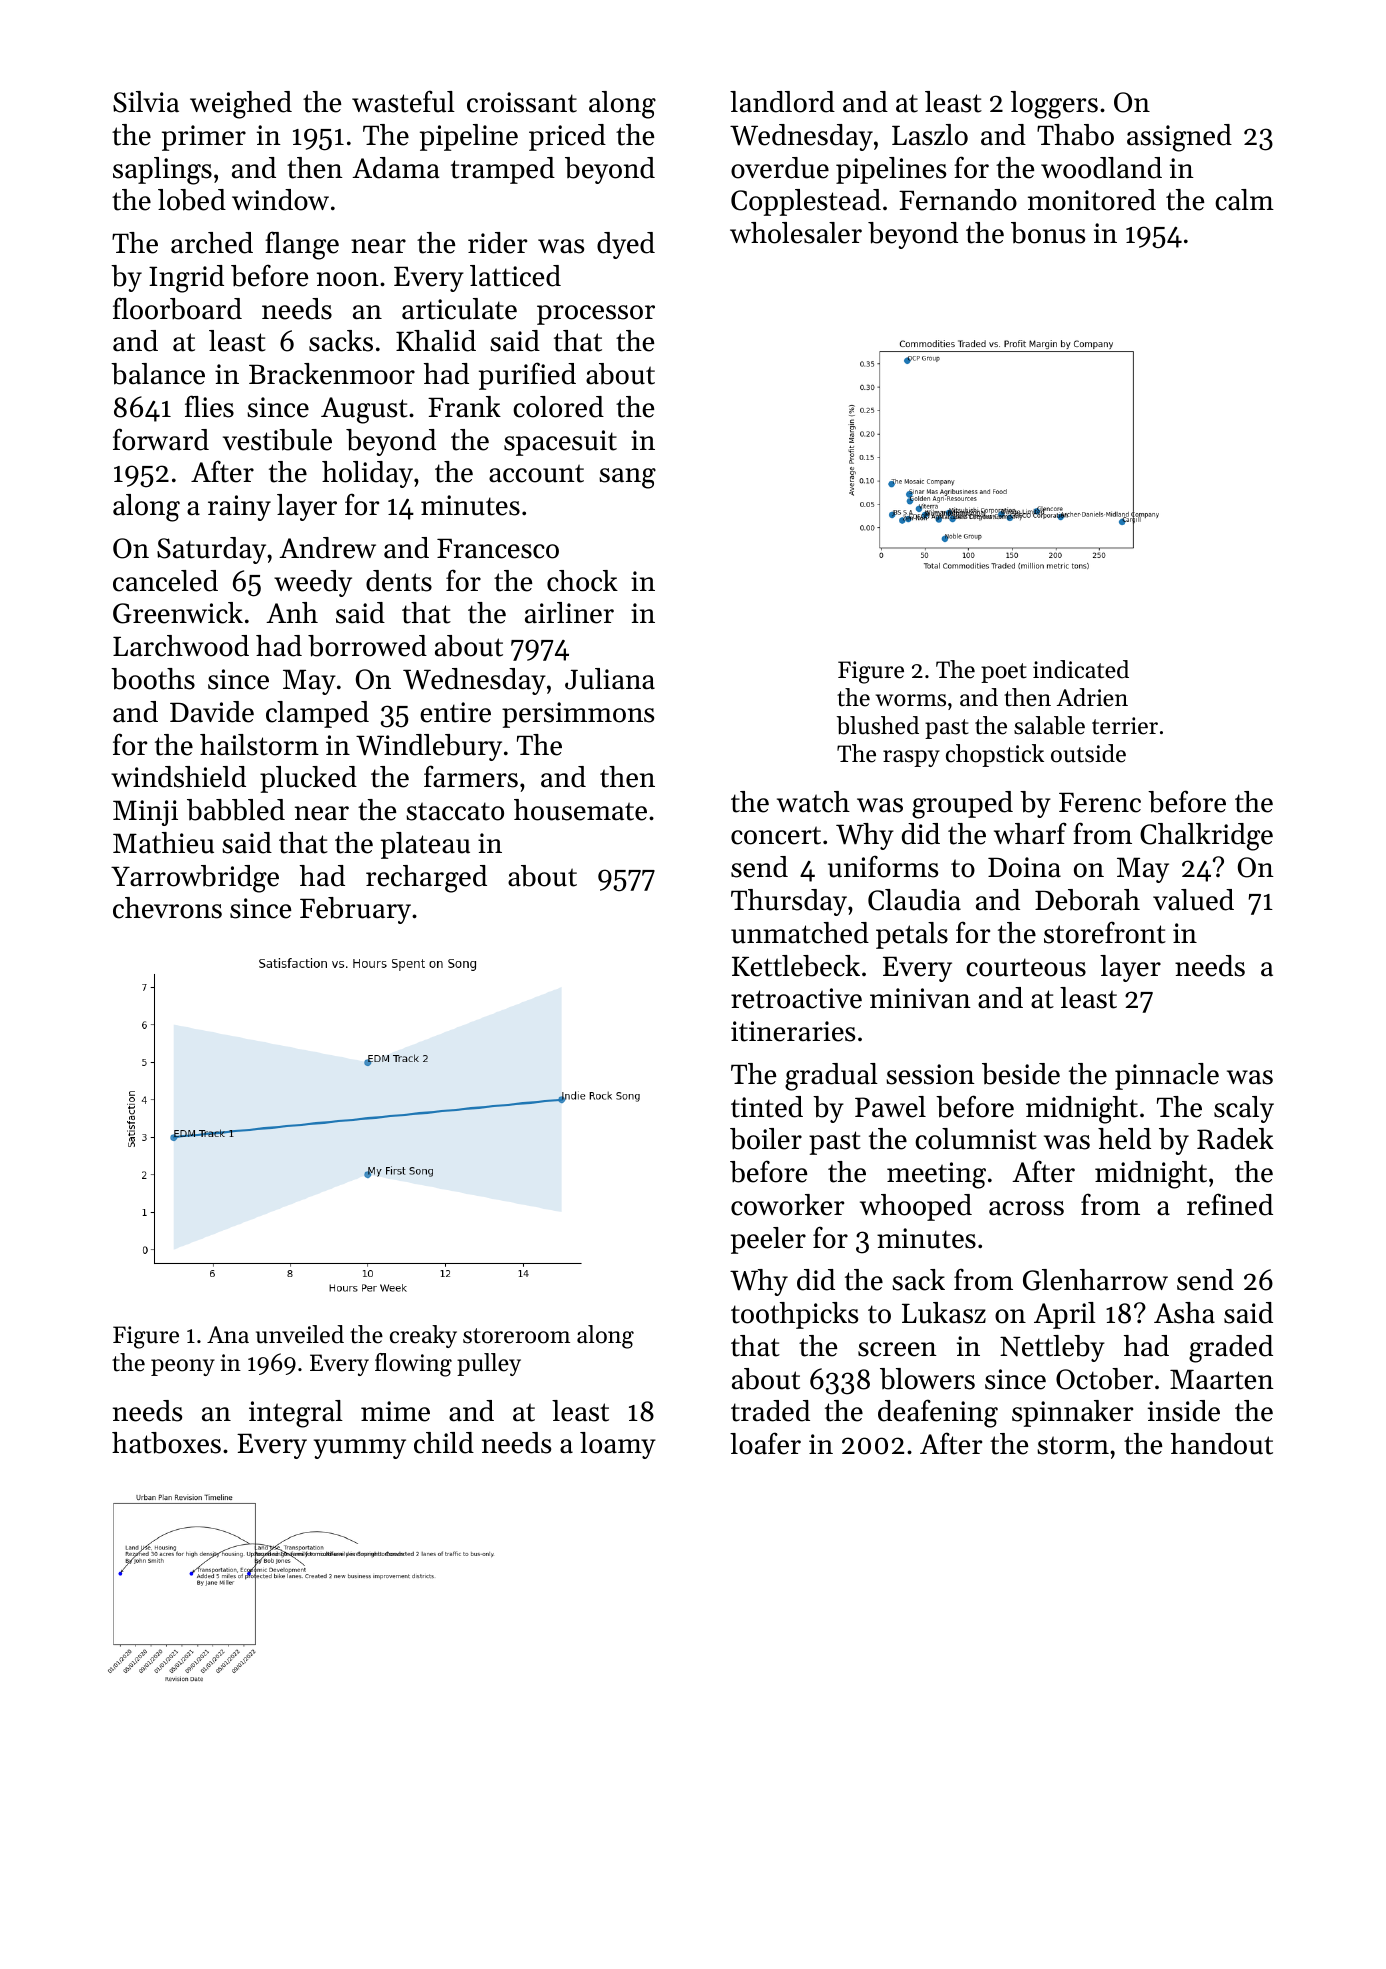 This screenshot has height=1969, width=1386. What do you see at coordinates (596, 315) in the screenshot?
I see `processor` at bounding box center [596, 315].
